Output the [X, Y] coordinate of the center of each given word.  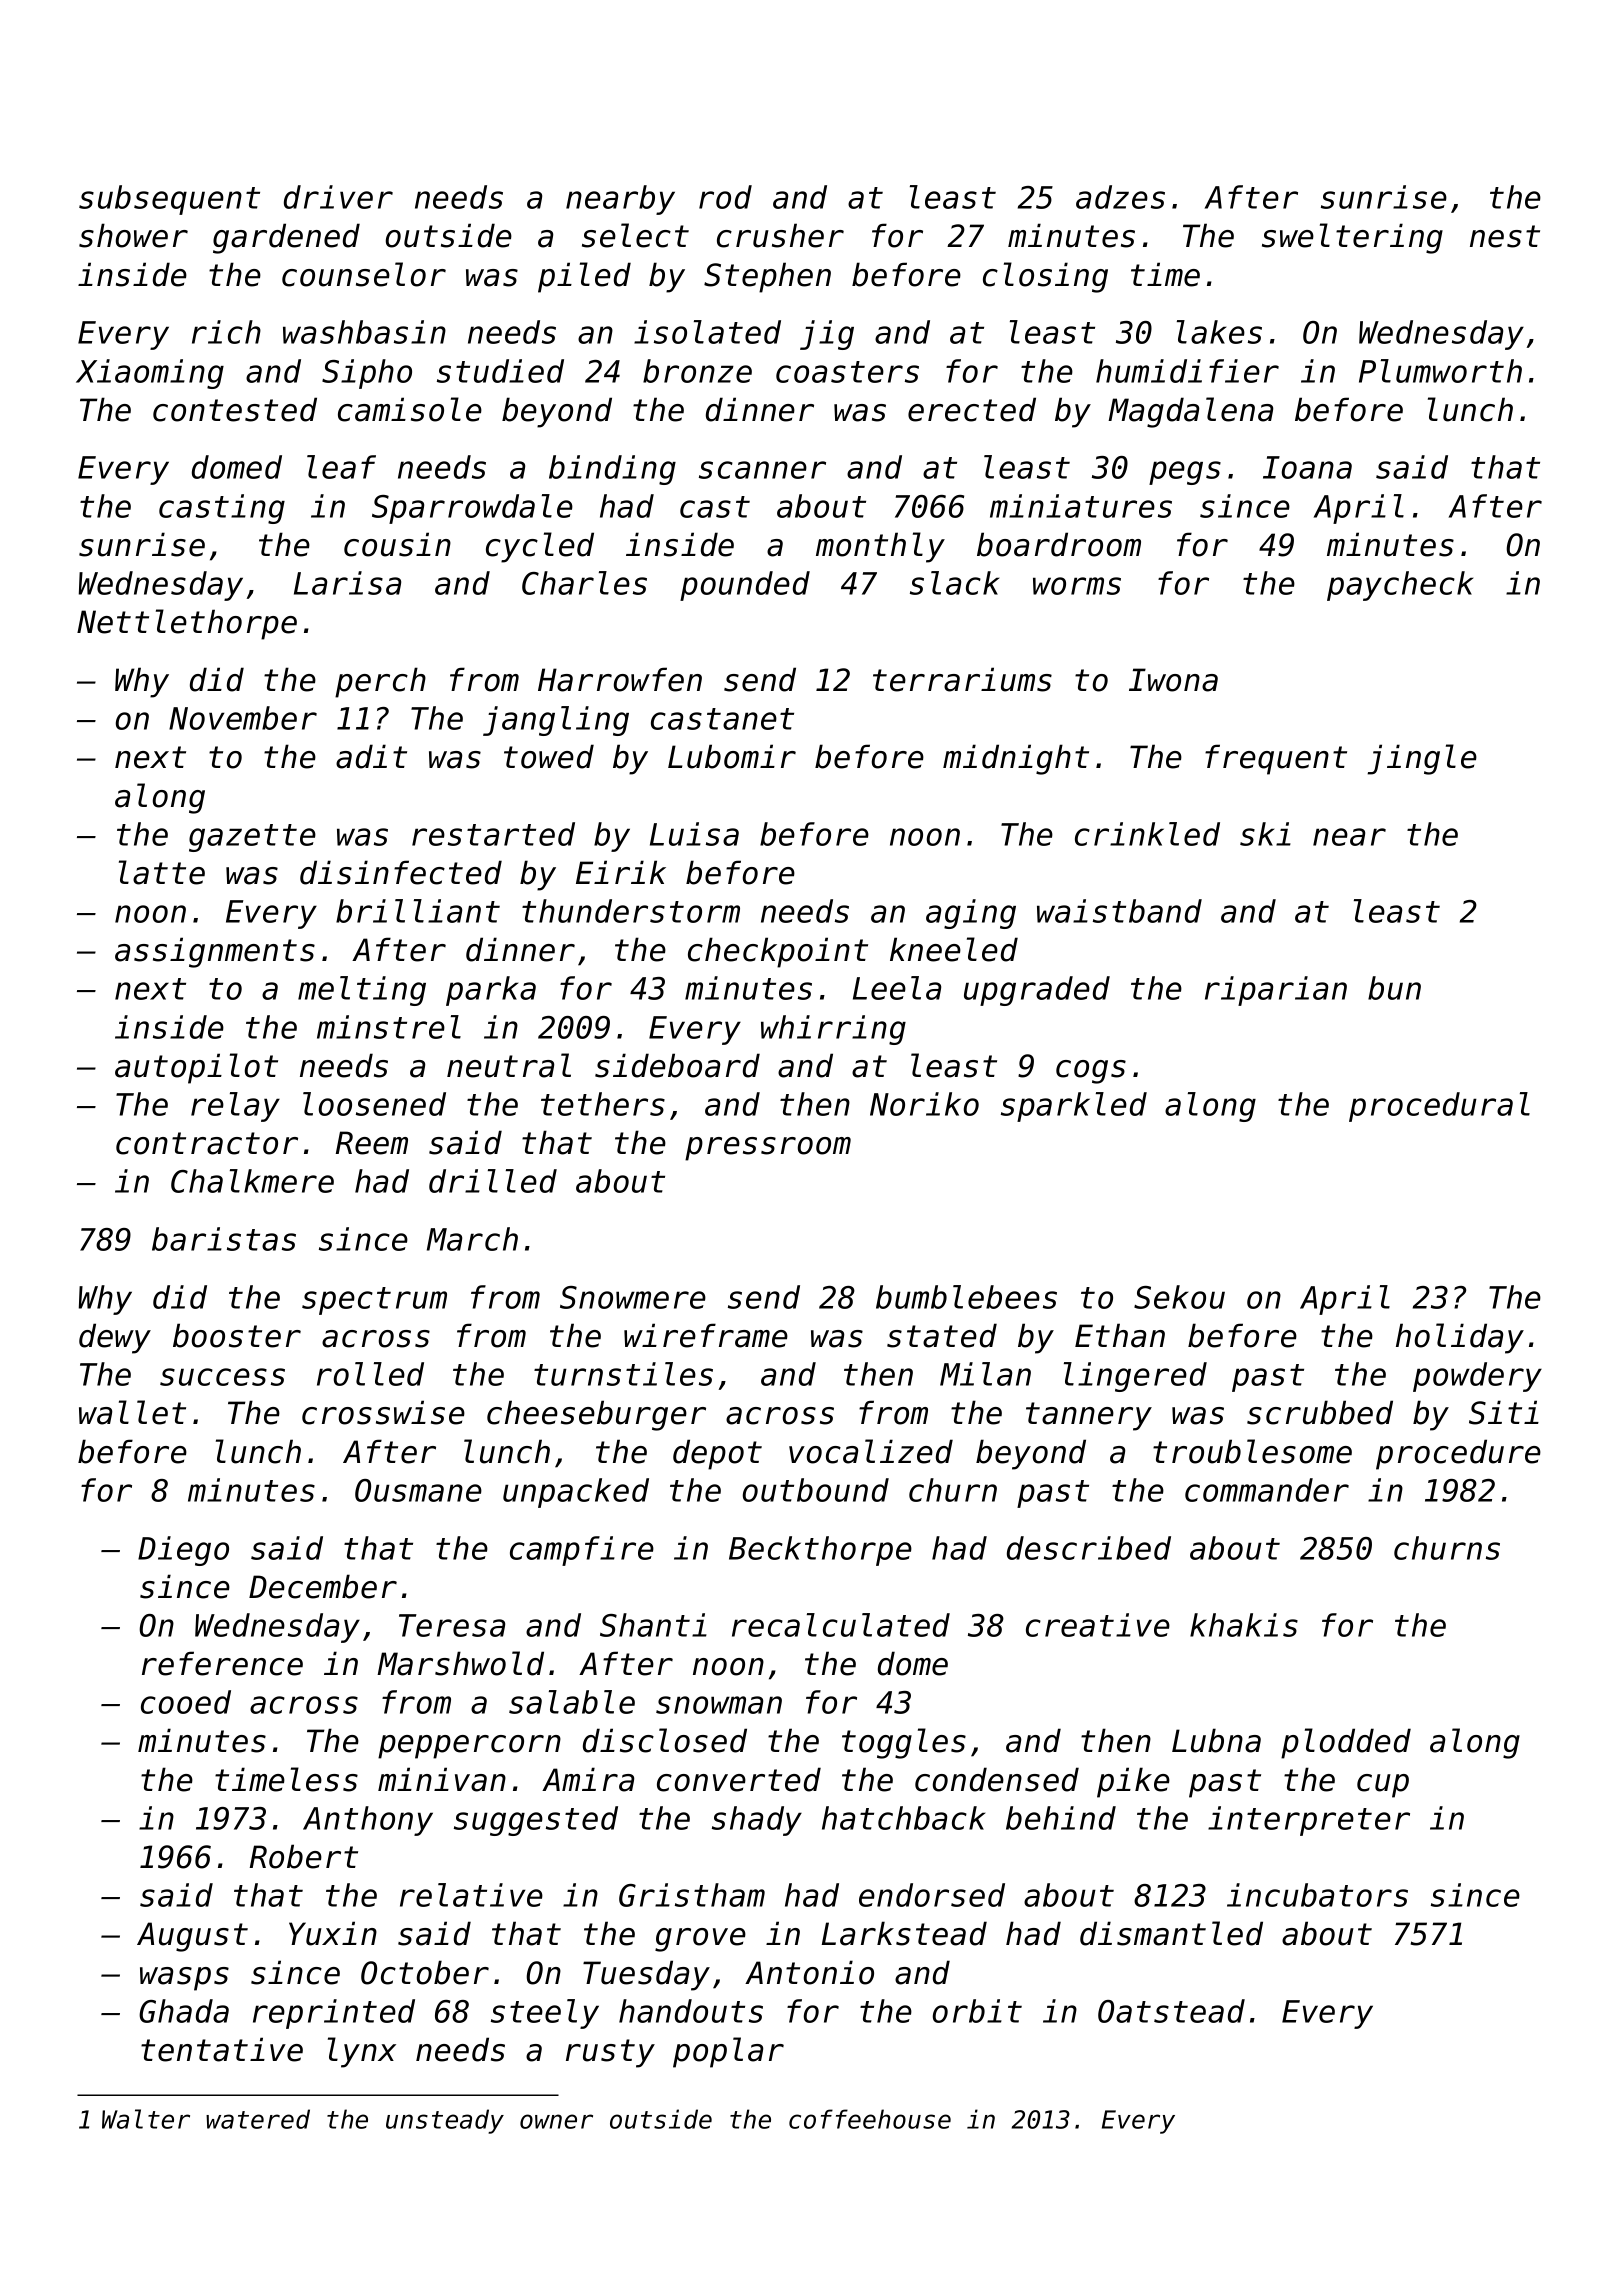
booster [237, 1335]
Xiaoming [150, 374]
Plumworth [1440, 371]
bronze [697, 371]
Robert [304, 1856]
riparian [1276, 991]
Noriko [924, 1104]
